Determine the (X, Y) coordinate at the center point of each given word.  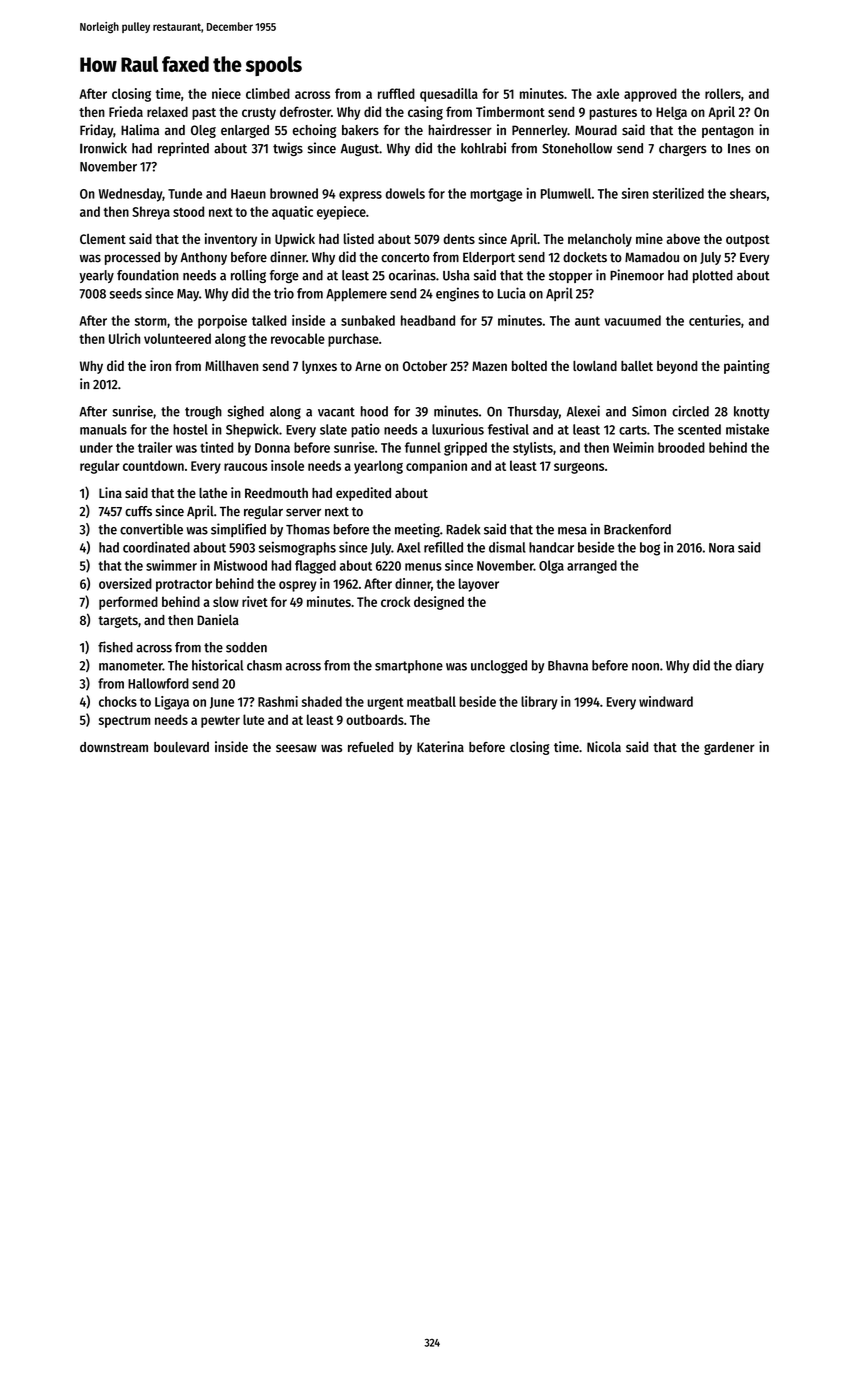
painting (747, 367)
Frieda (126, 111)
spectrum (124, 722)
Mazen (489, 366)
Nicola (604, 746)
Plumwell (566, 193)
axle (608, 93)
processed (132, 258)
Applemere (356, 295)
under (96, 447)
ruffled (396, 93)
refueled (370, 747)
